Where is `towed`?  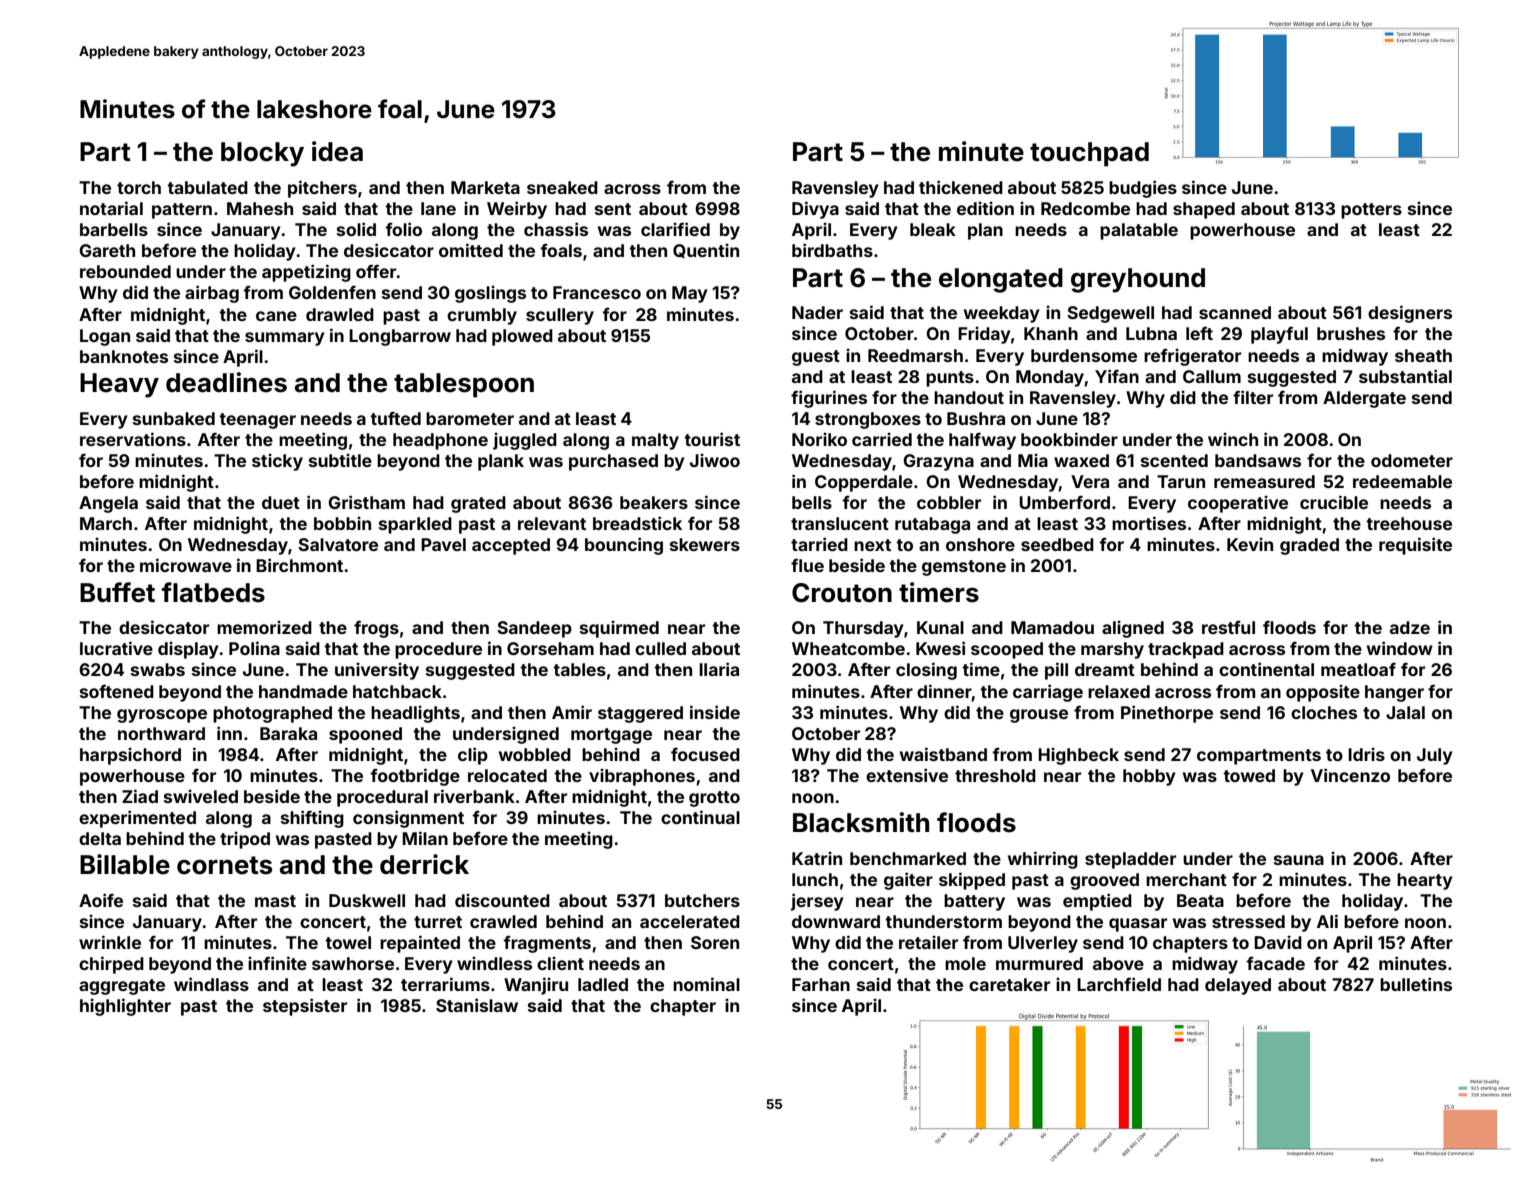 towed is located at coordinates (1249, 775).
